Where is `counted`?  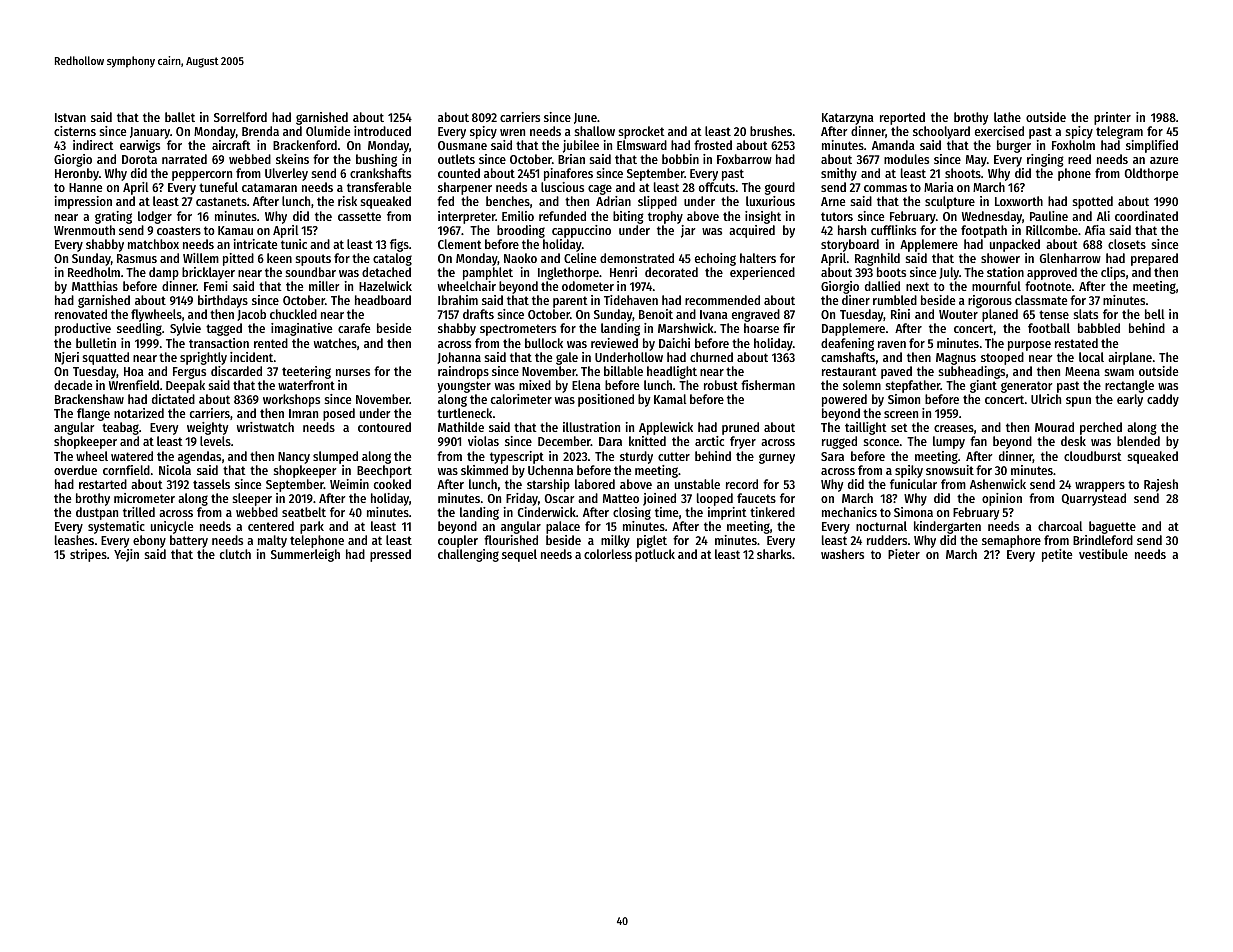 counted is located at coordinates (459, 173).
